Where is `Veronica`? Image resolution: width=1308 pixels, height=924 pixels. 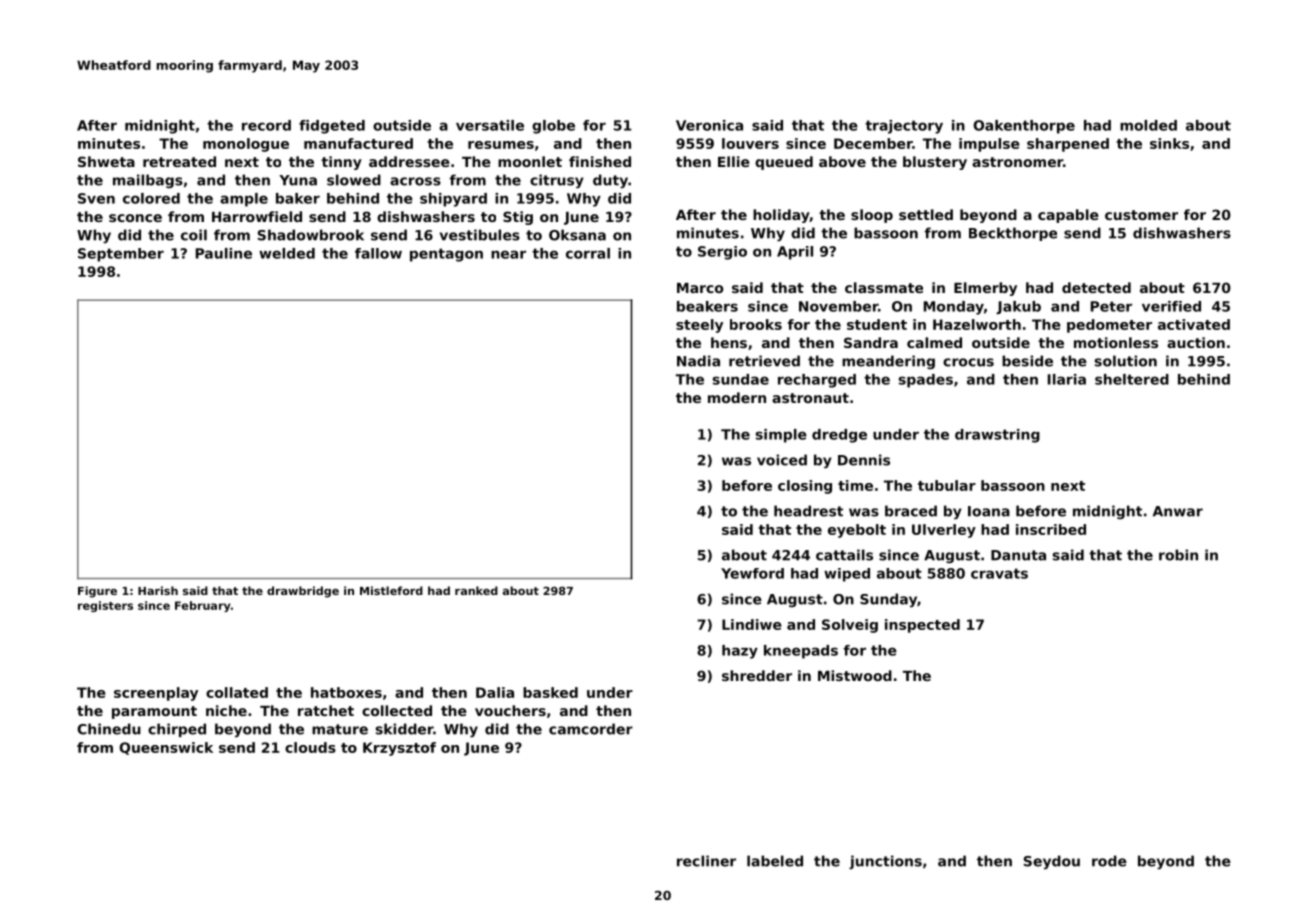
Veronica is located at coordinates (709, 125).
